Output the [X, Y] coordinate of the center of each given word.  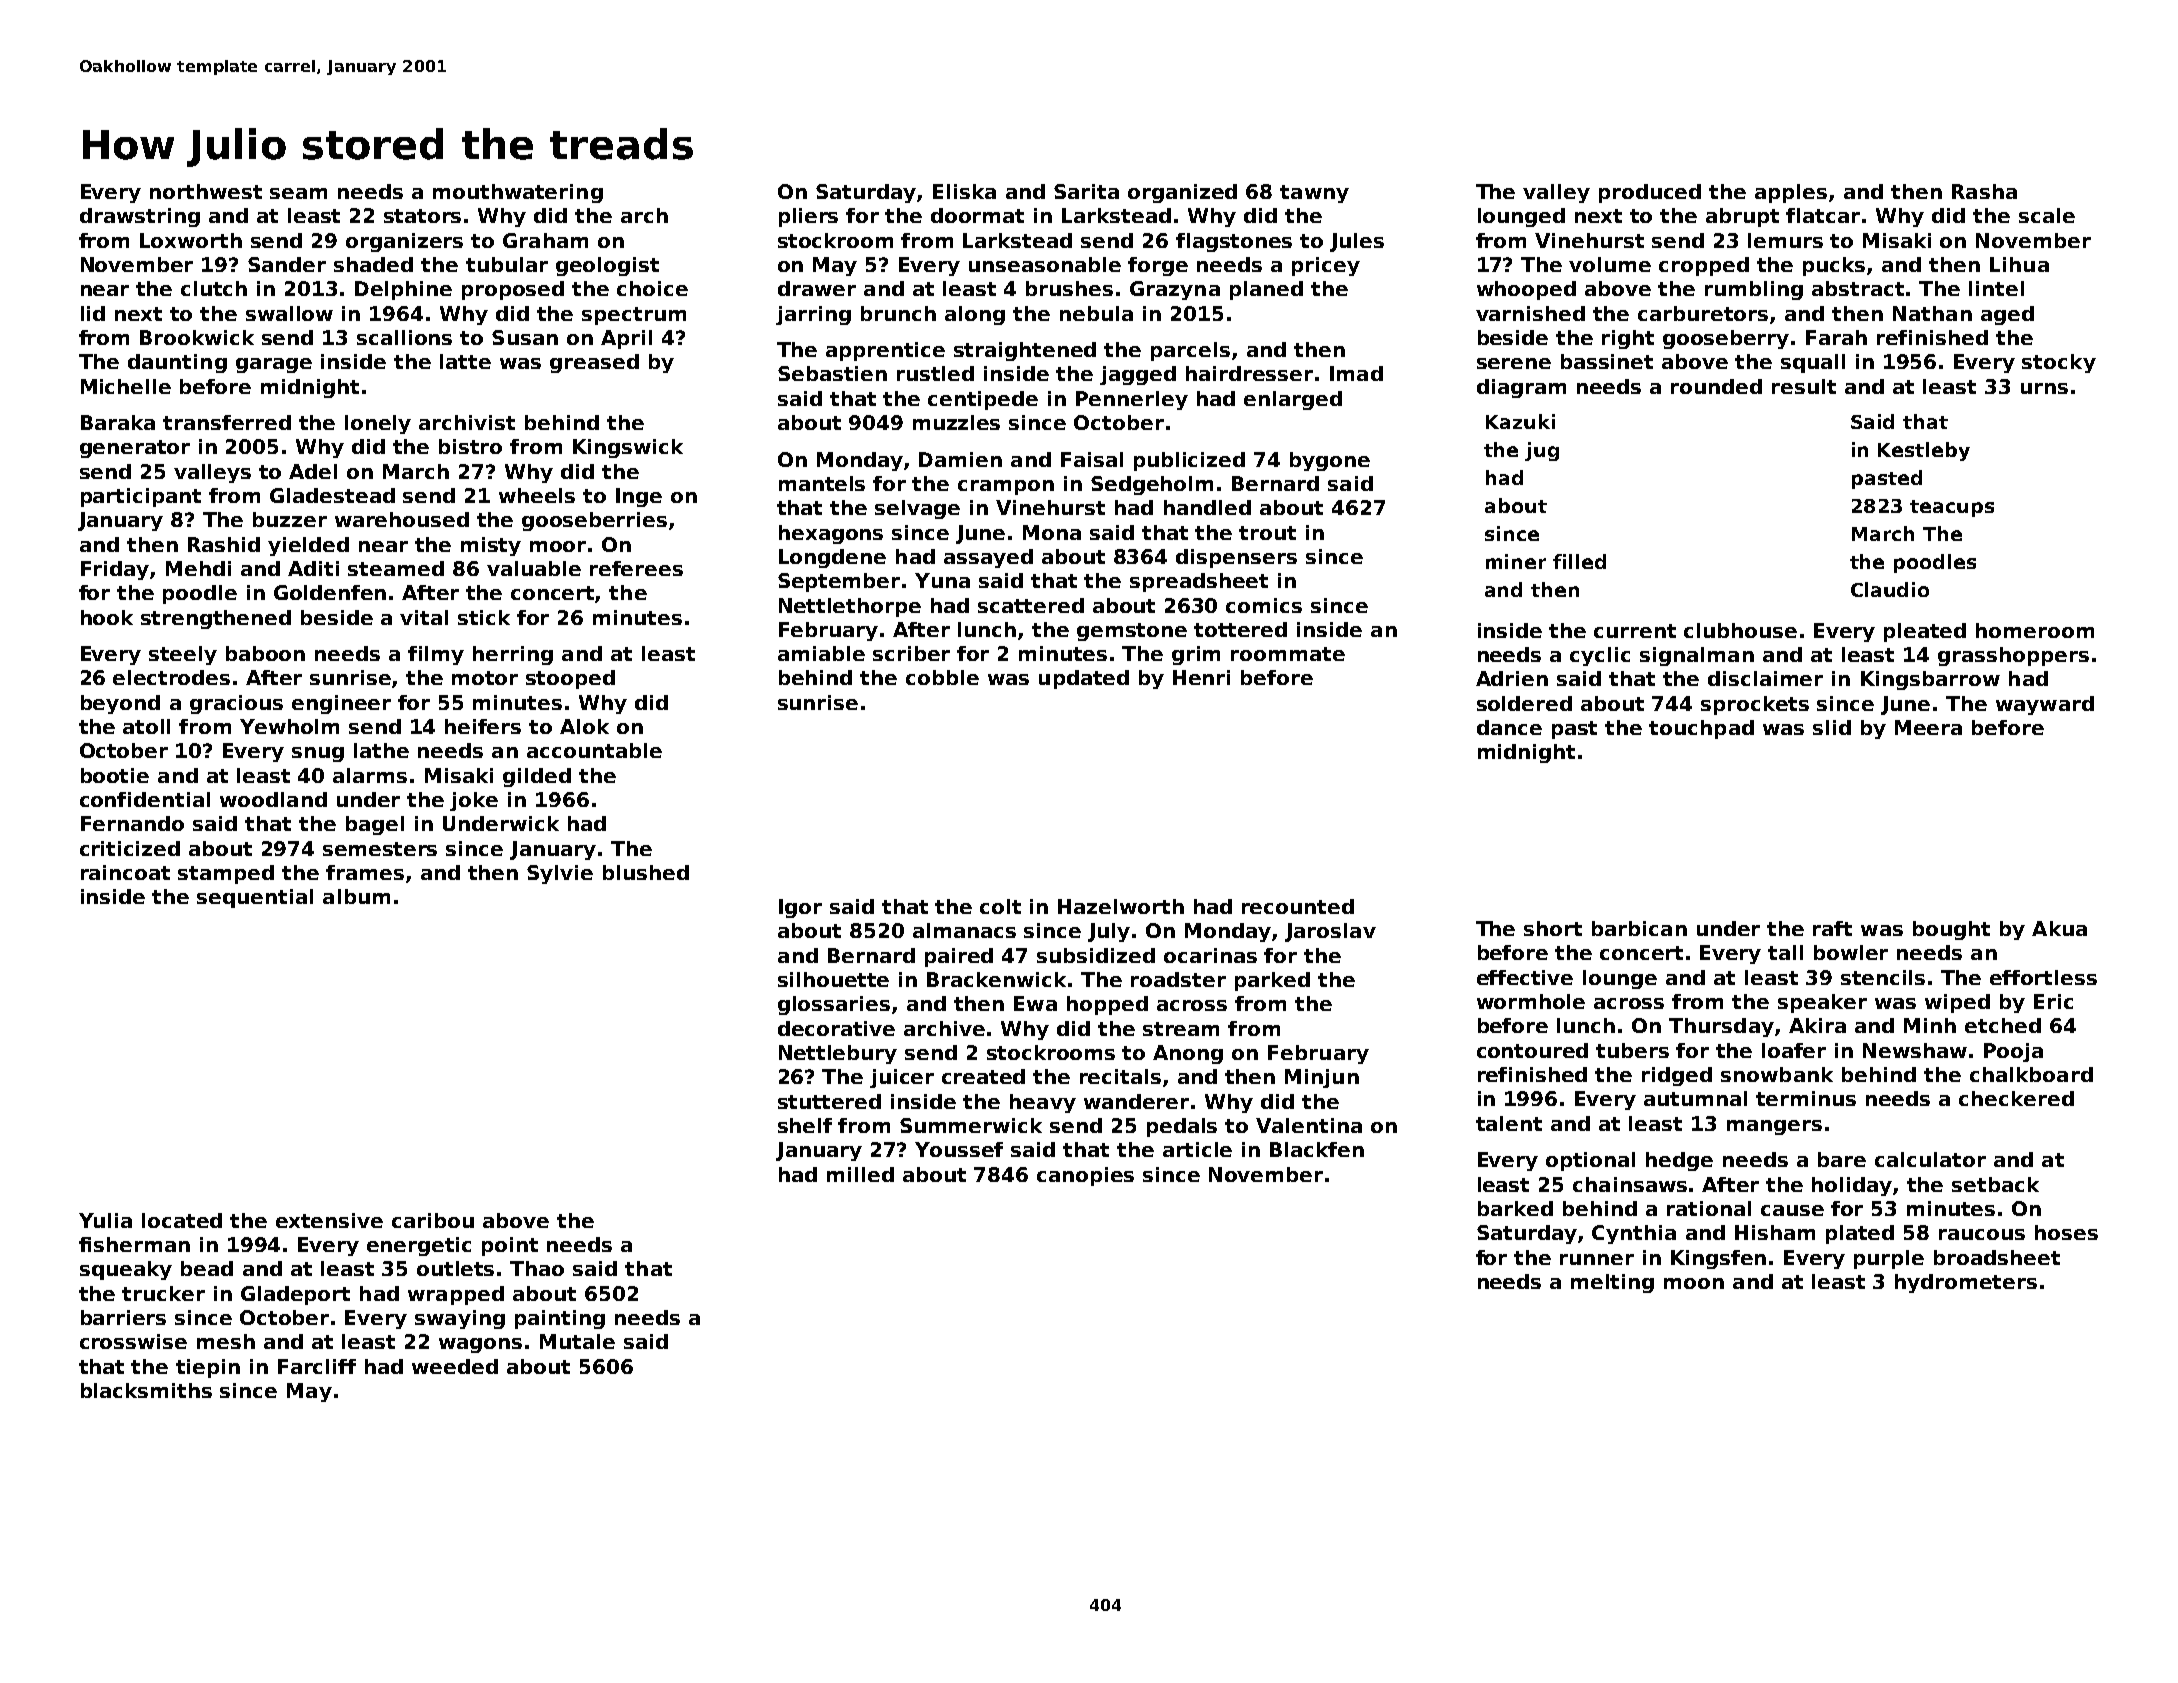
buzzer [290, 519]
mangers [1774, 1127]
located [182, 1220]
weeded [455, 1366]
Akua [2059, 928]
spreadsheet [1199, 582]
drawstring [140, 217]
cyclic [1600, 656]
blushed [646, 872]
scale [2047, 215]
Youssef [959, 1149]
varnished [1530, 313]
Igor [800, 908]
